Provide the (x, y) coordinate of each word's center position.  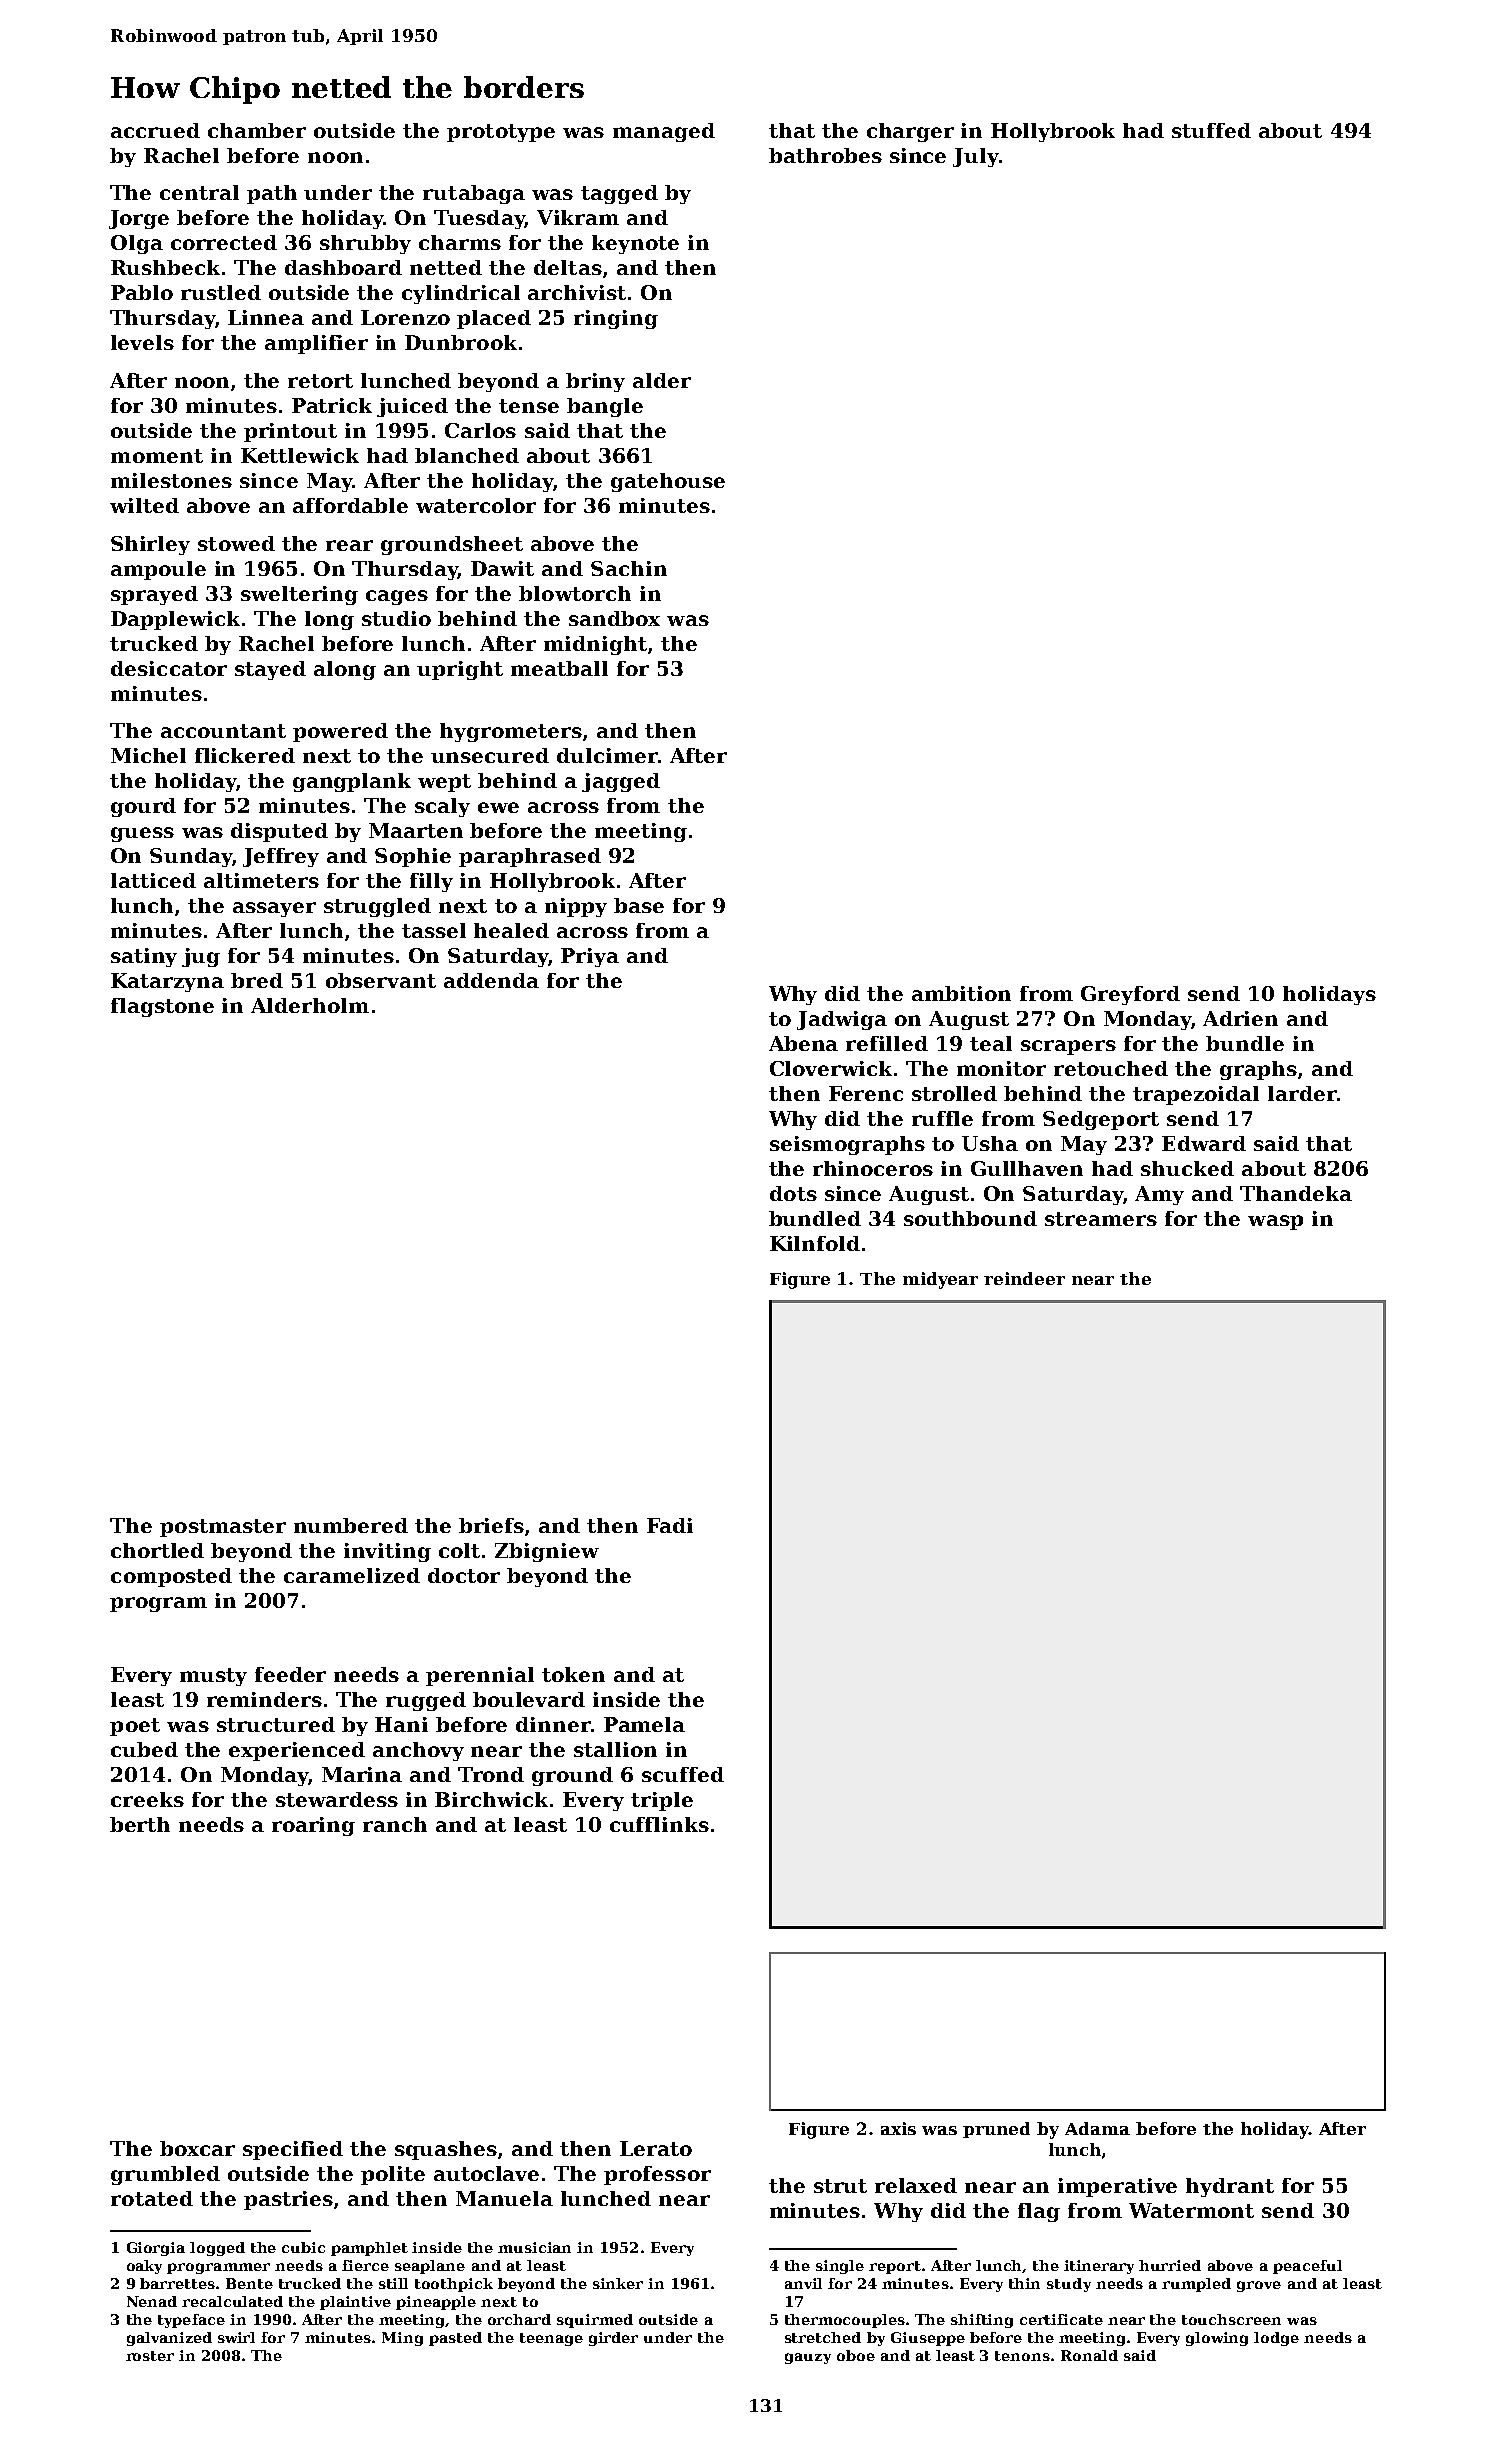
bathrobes (825, 155)
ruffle (942, 1118)
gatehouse (668, 482)
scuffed (683, 1774)
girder (613, 2339)
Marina (362, 1774)
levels (142, 342)
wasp (1275, 1222)
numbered (351, 1525)
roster (150, 2356)
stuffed (1211, 130)
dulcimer (607, 755)
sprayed (154, 595)
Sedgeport (1101, 1120)
